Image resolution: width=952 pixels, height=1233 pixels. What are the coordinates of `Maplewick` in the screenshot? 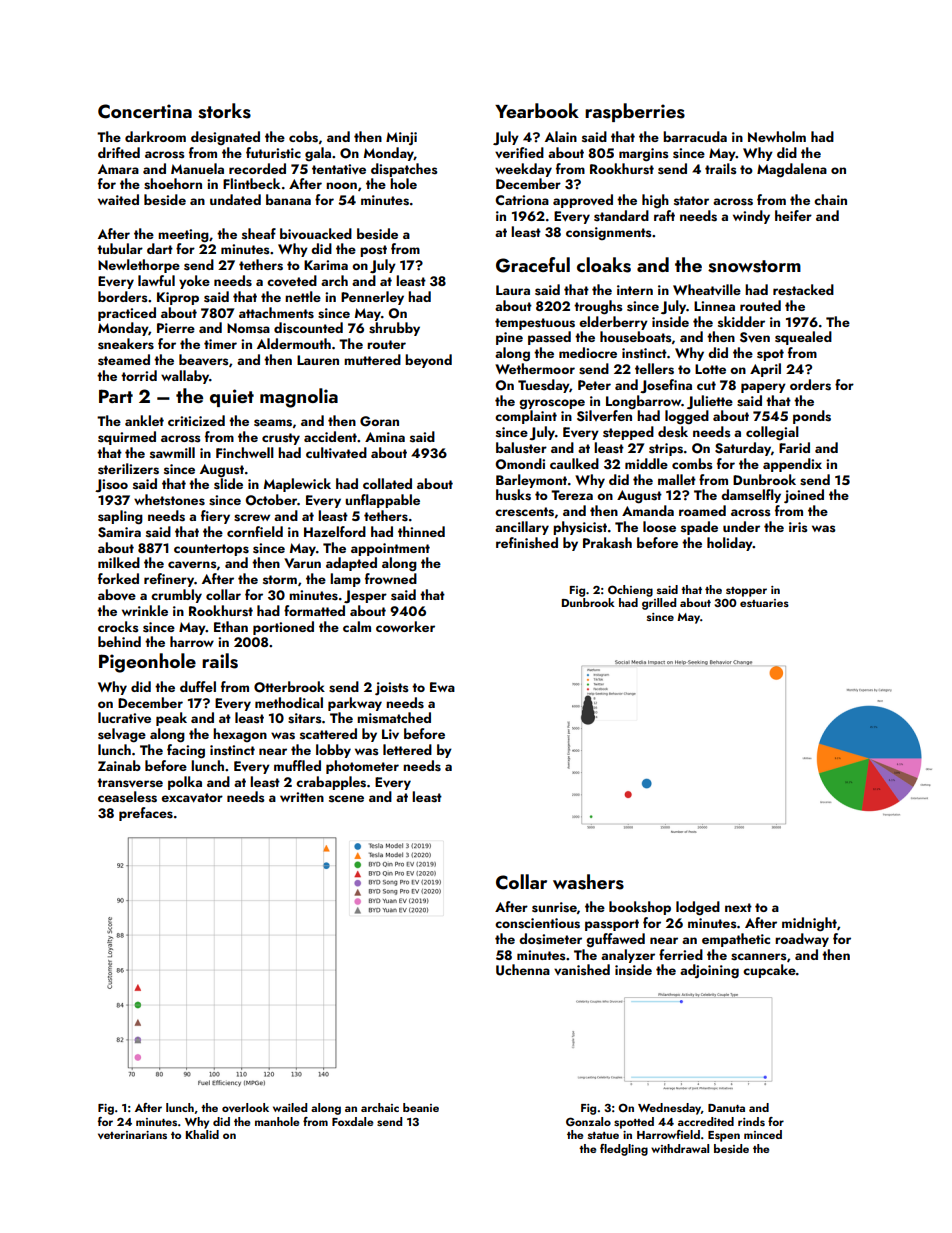 It's located at (297, 485).
